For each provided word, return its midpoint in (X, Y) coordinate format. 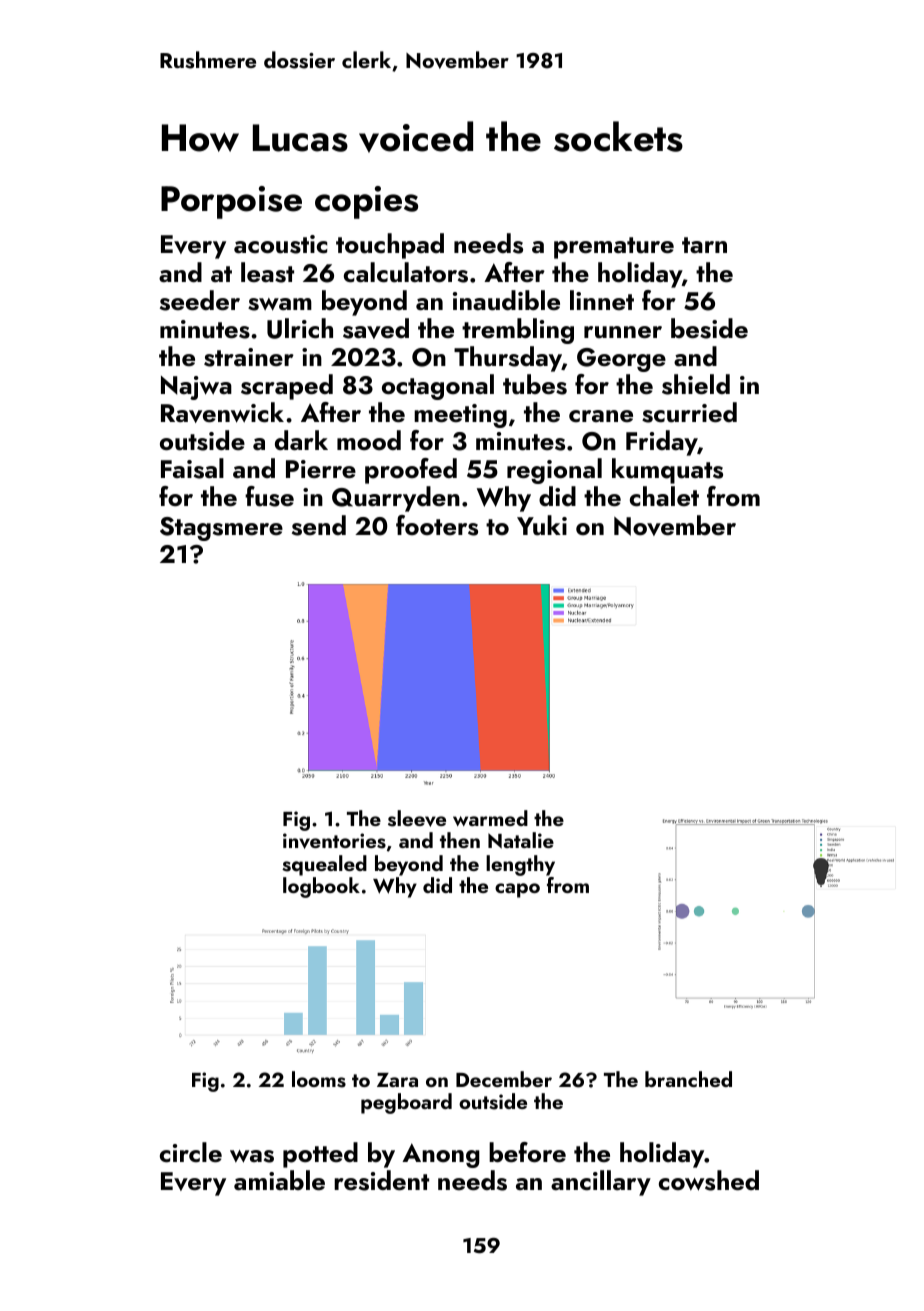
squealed (324, 865)
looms (319, 1079)
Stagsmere (221, 529)
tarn (704, 245)
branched (688, 1079)
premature (614, 248)
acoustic (280, 244)
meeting (460, 416)
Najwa (196, 388)
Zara (397, 1080)
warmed (490, 818)
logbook (321, 887)
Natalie (521, 840)
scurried (689, 412)
